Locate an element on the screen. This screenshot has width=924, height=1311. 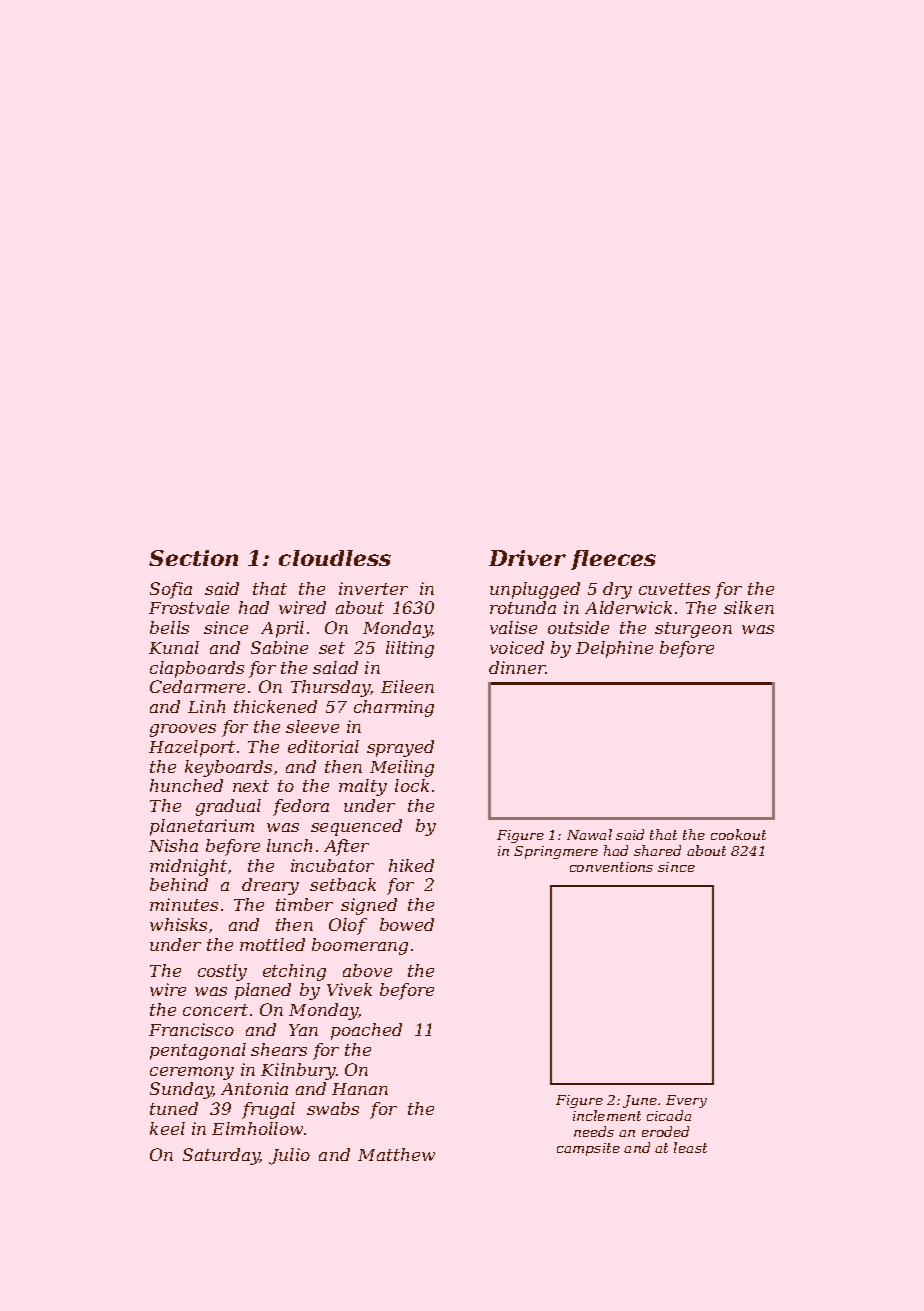
conventions is located at coordinates (611, 867).
